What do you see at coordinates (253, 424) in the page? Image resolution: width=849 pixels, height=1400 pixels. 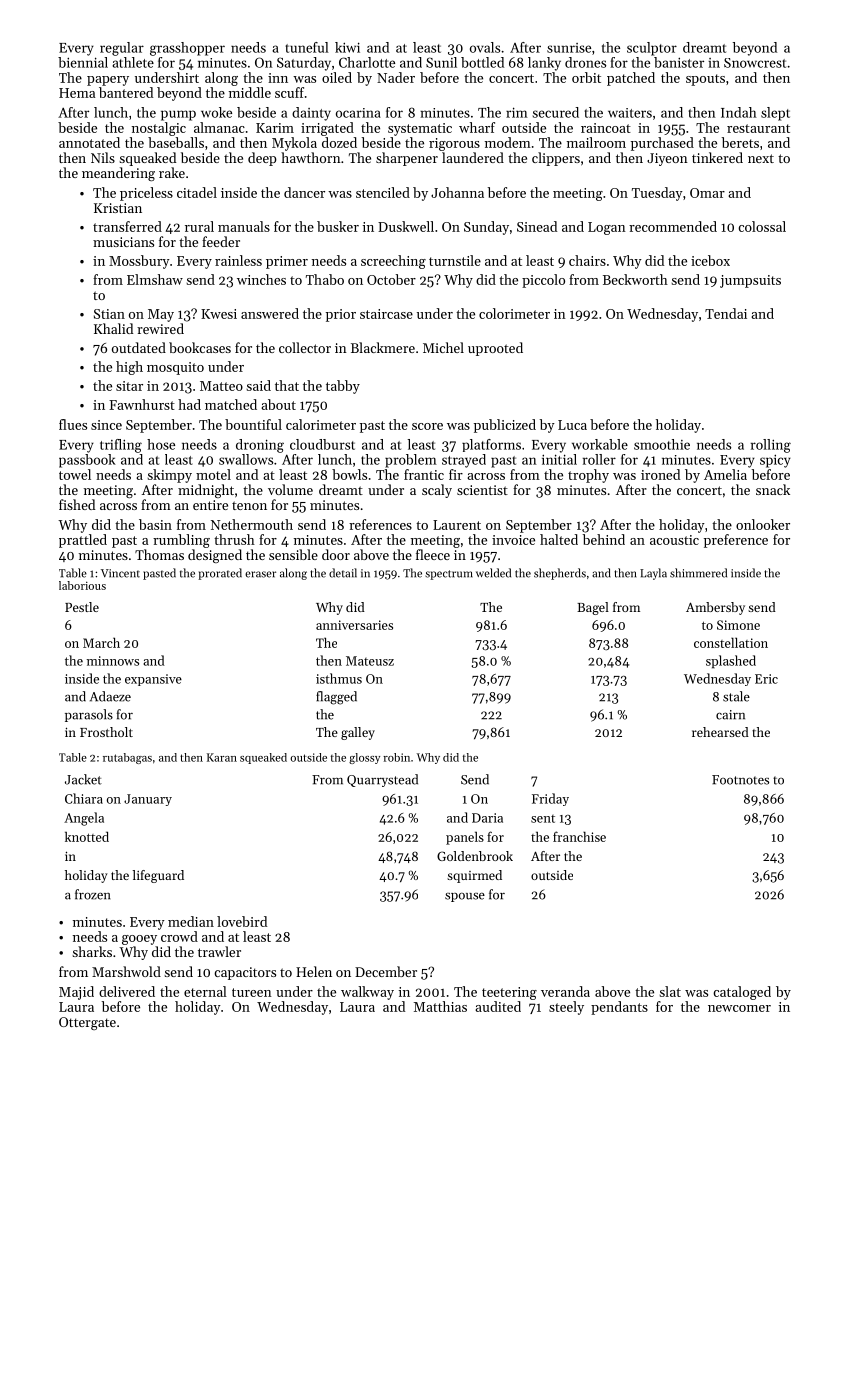 I see `bountiful` at bounding box center [253, 424].
